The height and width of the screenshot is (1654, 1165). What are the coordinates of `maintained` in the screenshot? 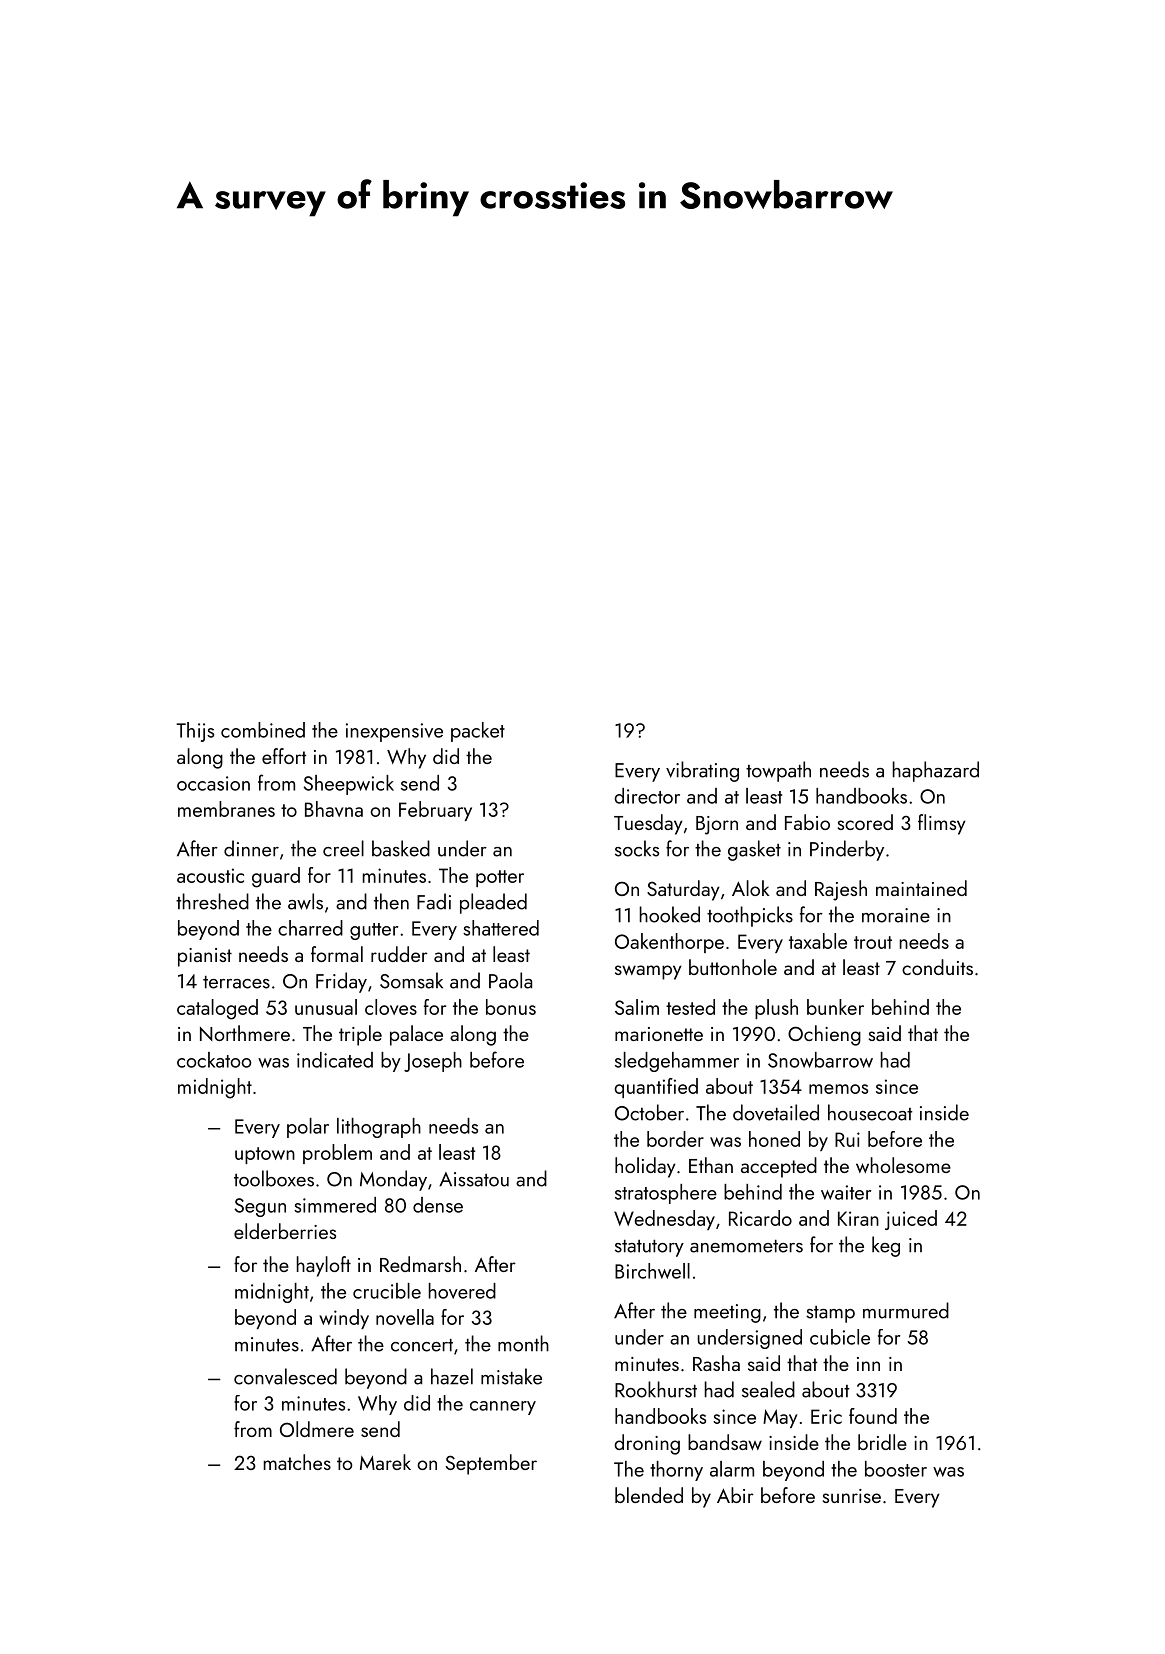 It's located at (921, 888).
